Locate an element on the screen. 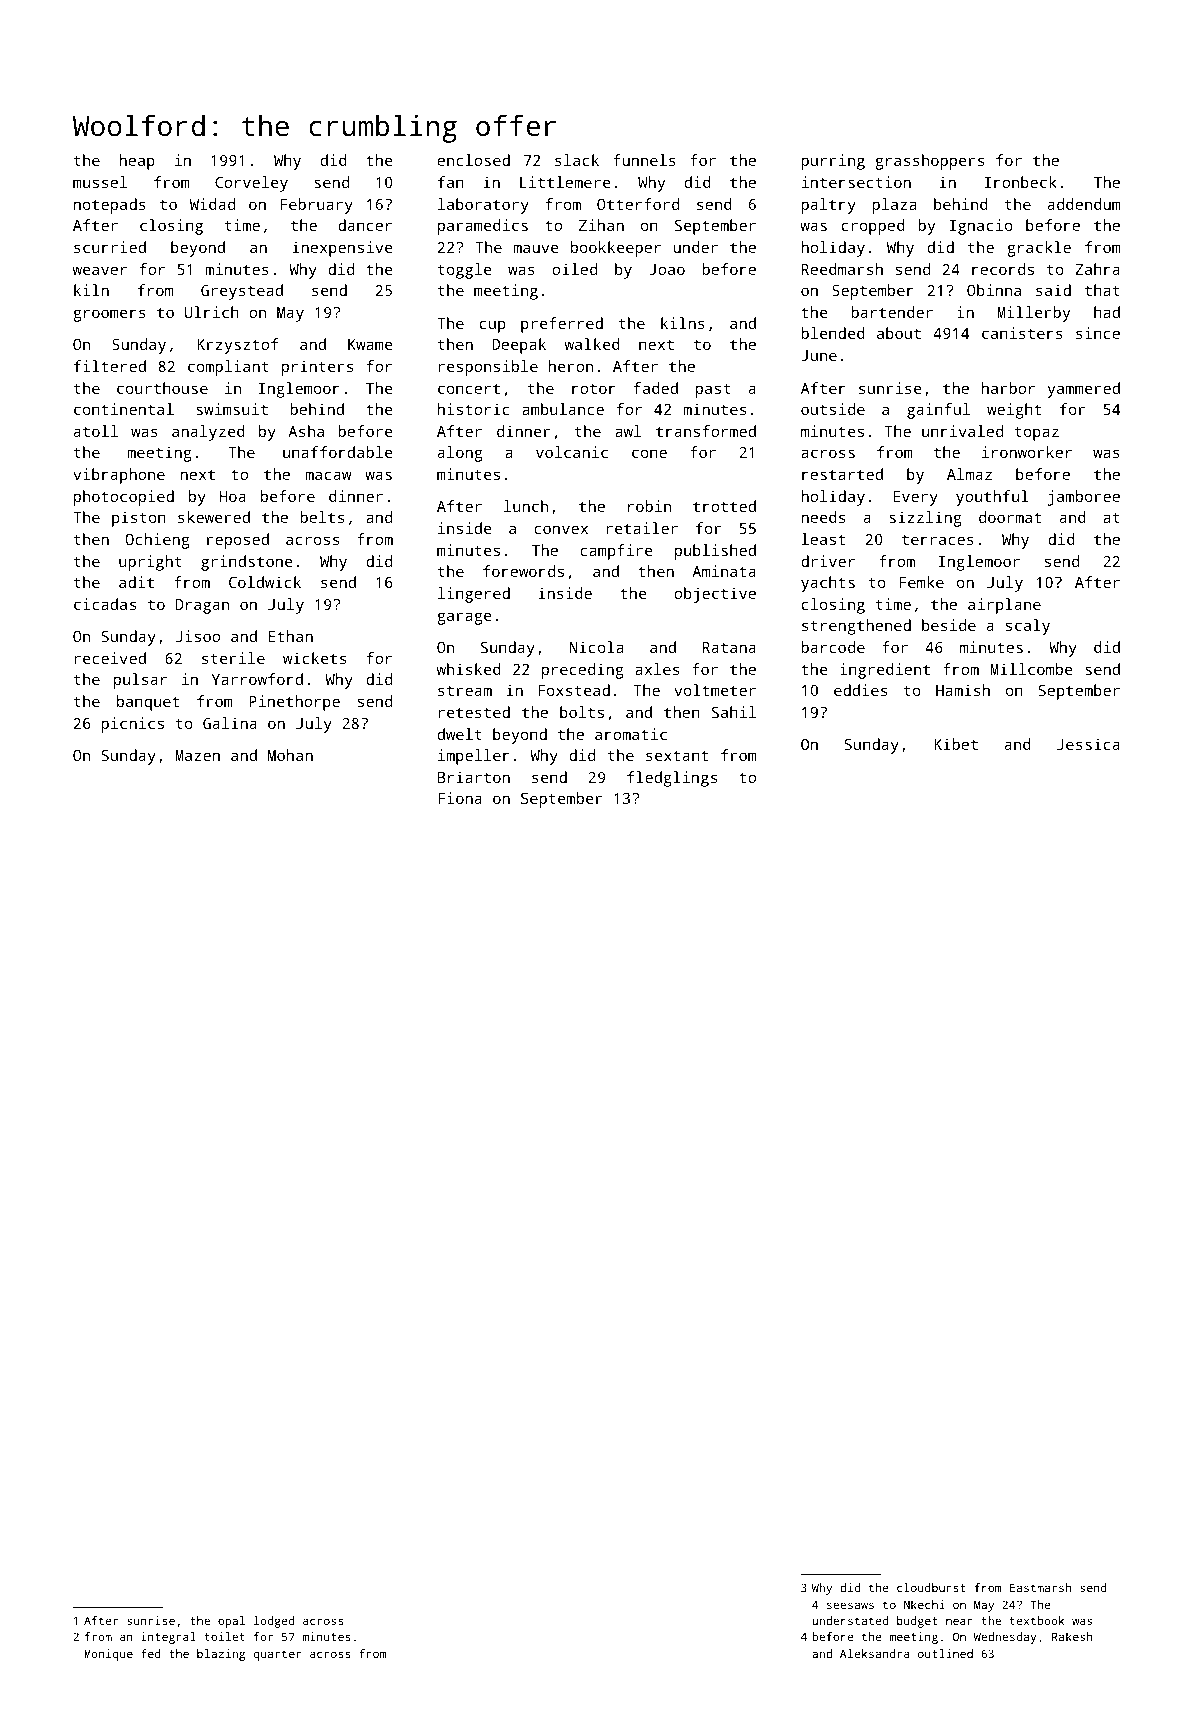 This screenshot has width=1194, height=1730. cloudburst is located at coordinates (931, 1587).
